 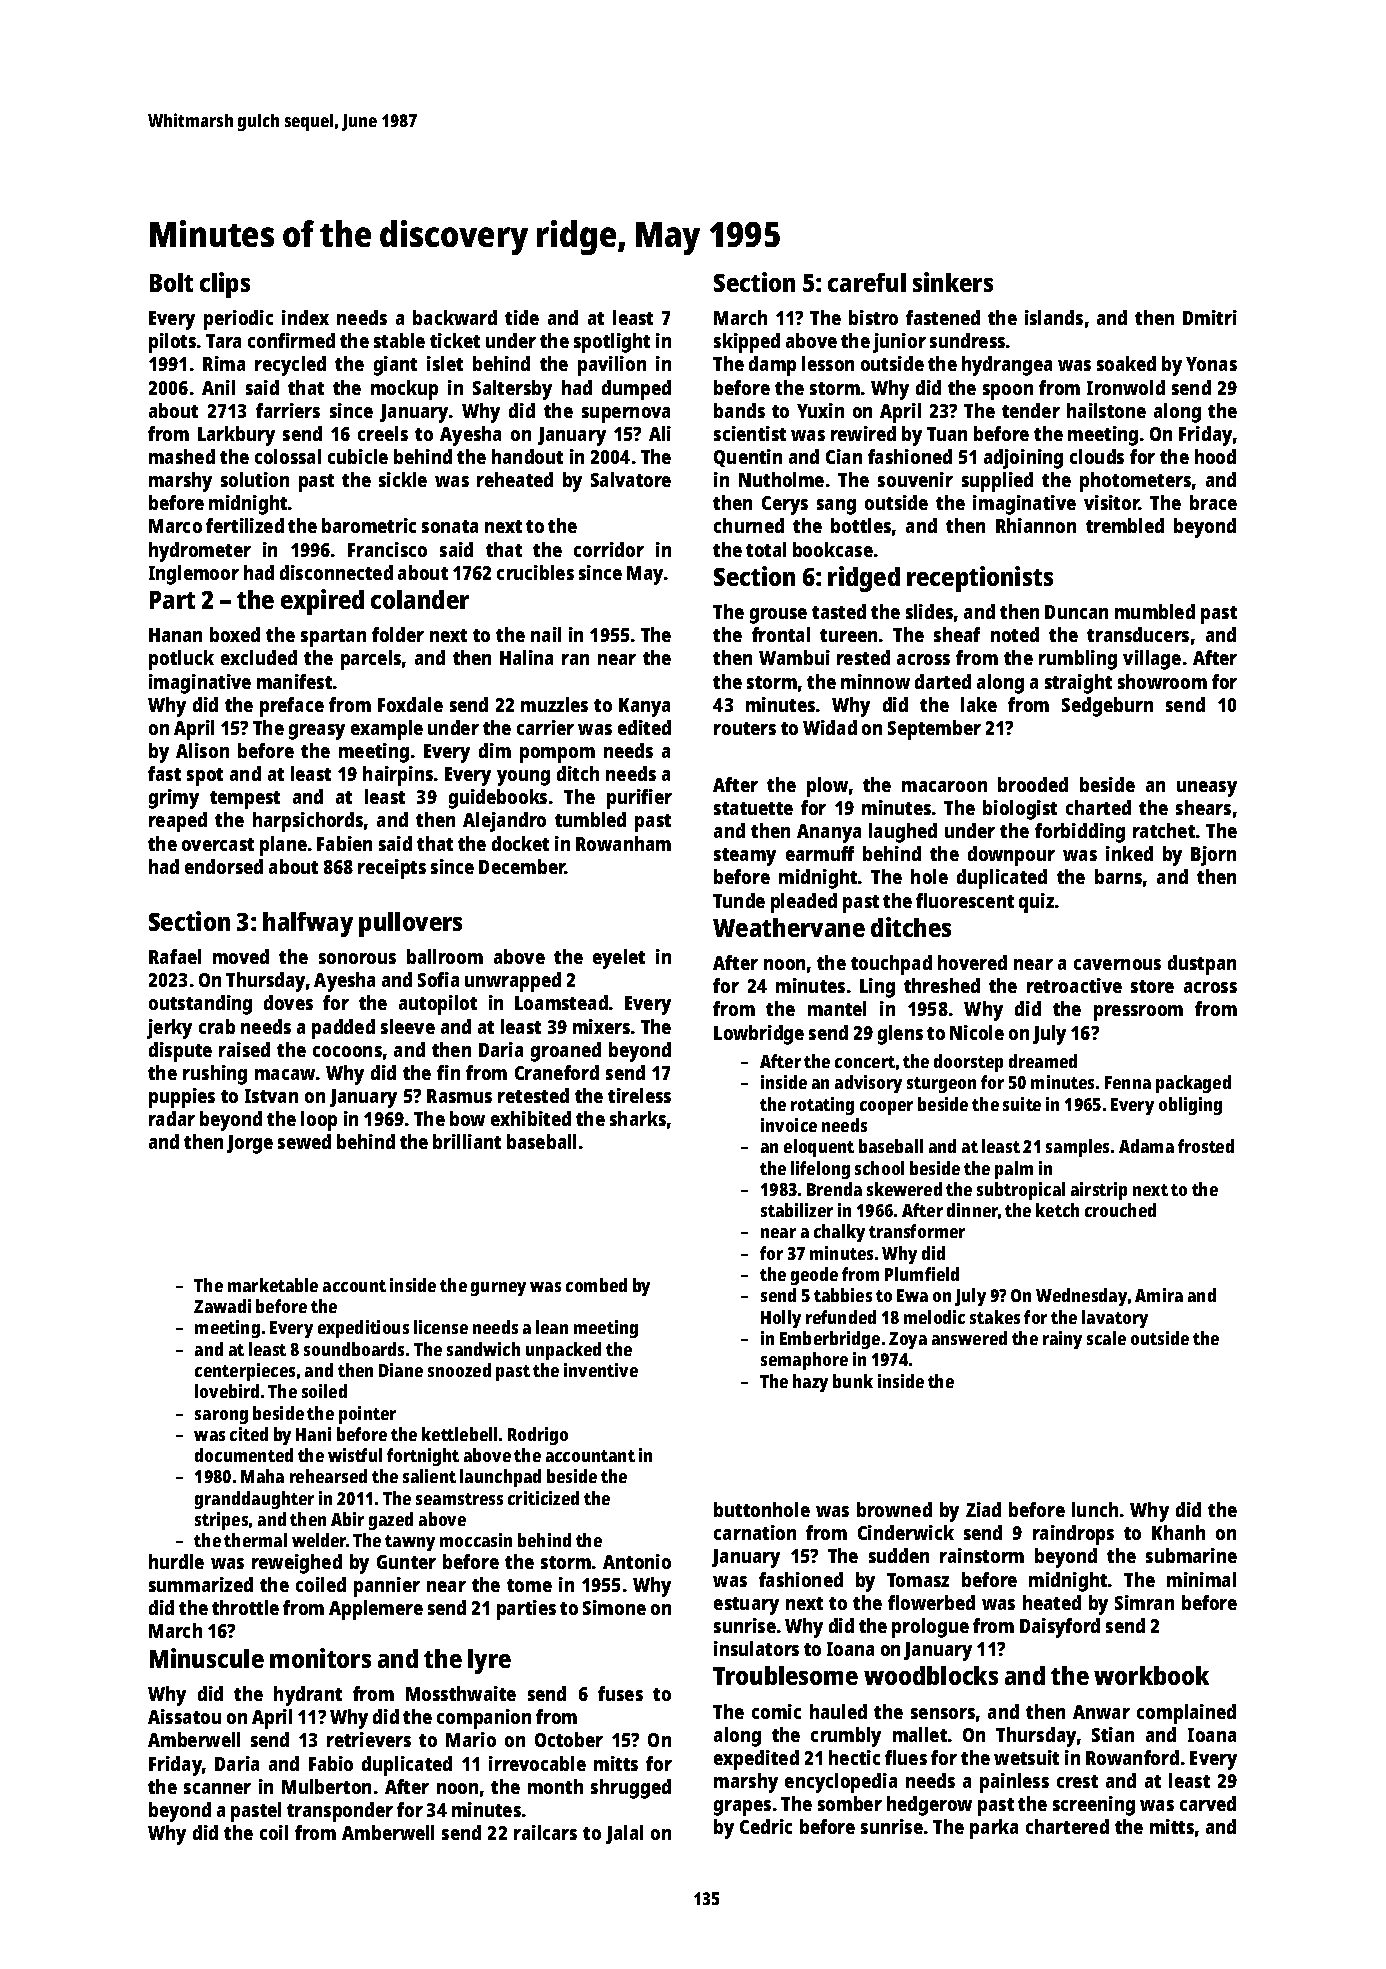 I want to click on giant, so click(x=395, y=366).
